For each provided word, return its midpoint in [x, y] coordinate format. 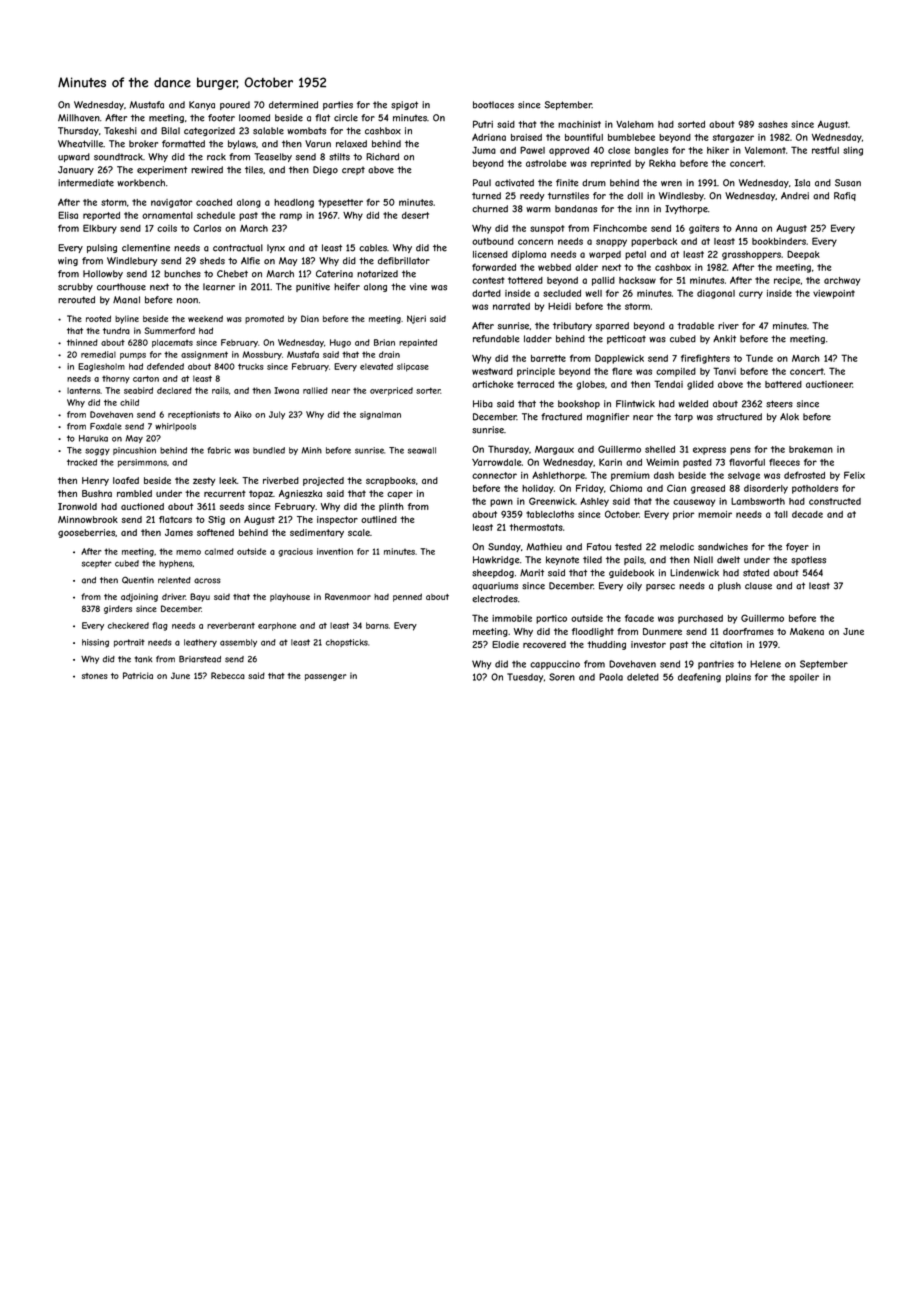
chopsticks [347, 643]
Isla [802, 183]
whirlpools [175, 427]
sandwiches [723, 547]
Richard [382, 157]
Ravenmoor [348, 596]
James [179, 532]
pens [740, 451]
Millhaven [79, 118]
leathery [200, 643]
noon [187, 301]
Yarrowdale [497, 462]
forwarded [494, 267]
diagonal [716, 294]
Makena [807, 631]
